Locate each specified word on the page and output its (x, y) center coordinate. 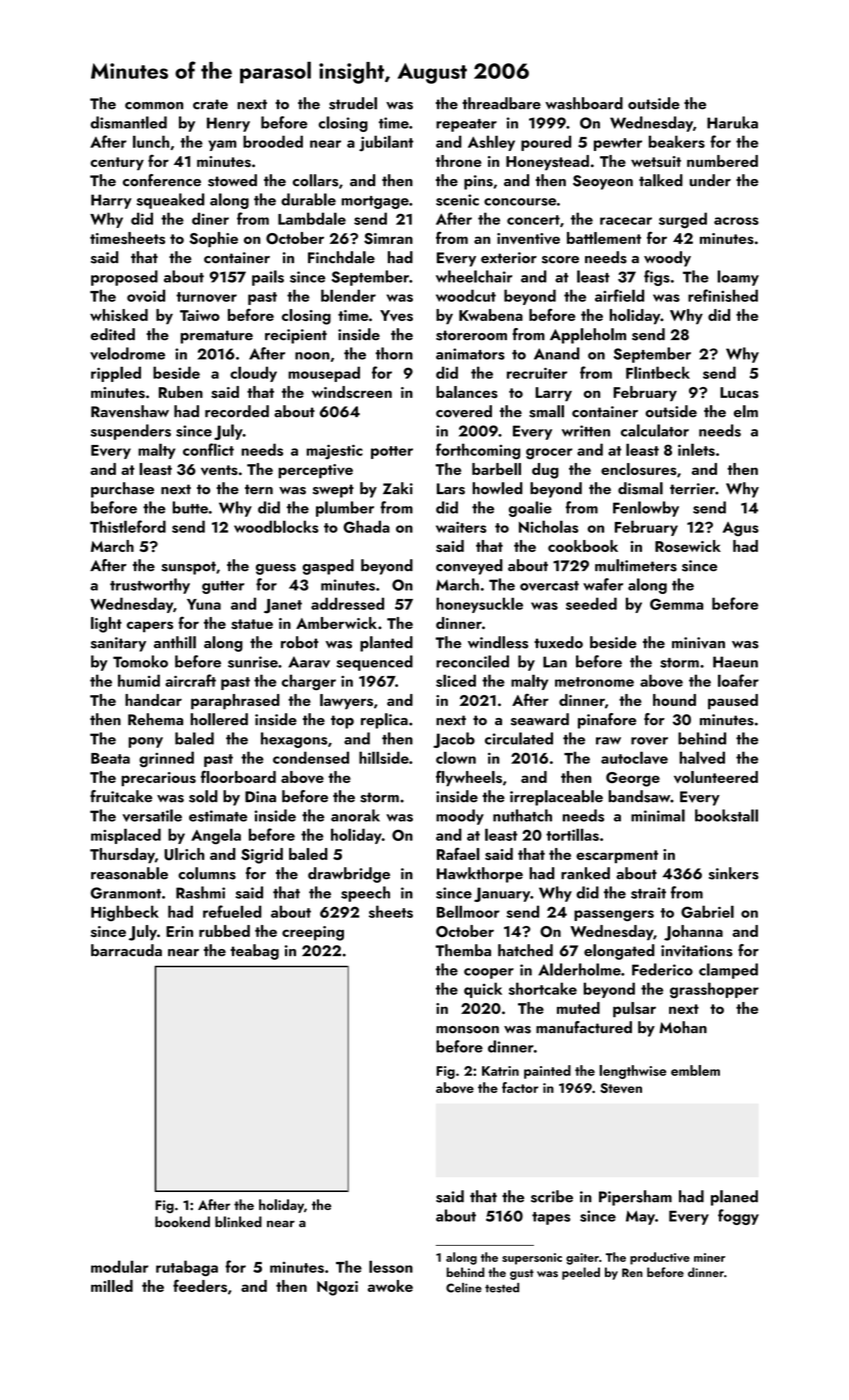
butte (190, 507)
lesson (391, 1266)
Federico (662, 969)
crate (210, 104)
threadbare (501, 103)
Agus (740, 529)
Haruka (732, 122)
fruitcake (121, 796)
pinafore (607, 721)
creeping (313, 933)
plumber (345, 509)
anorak (355, 815)
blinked (238, 1222)
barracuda (126, 950)
